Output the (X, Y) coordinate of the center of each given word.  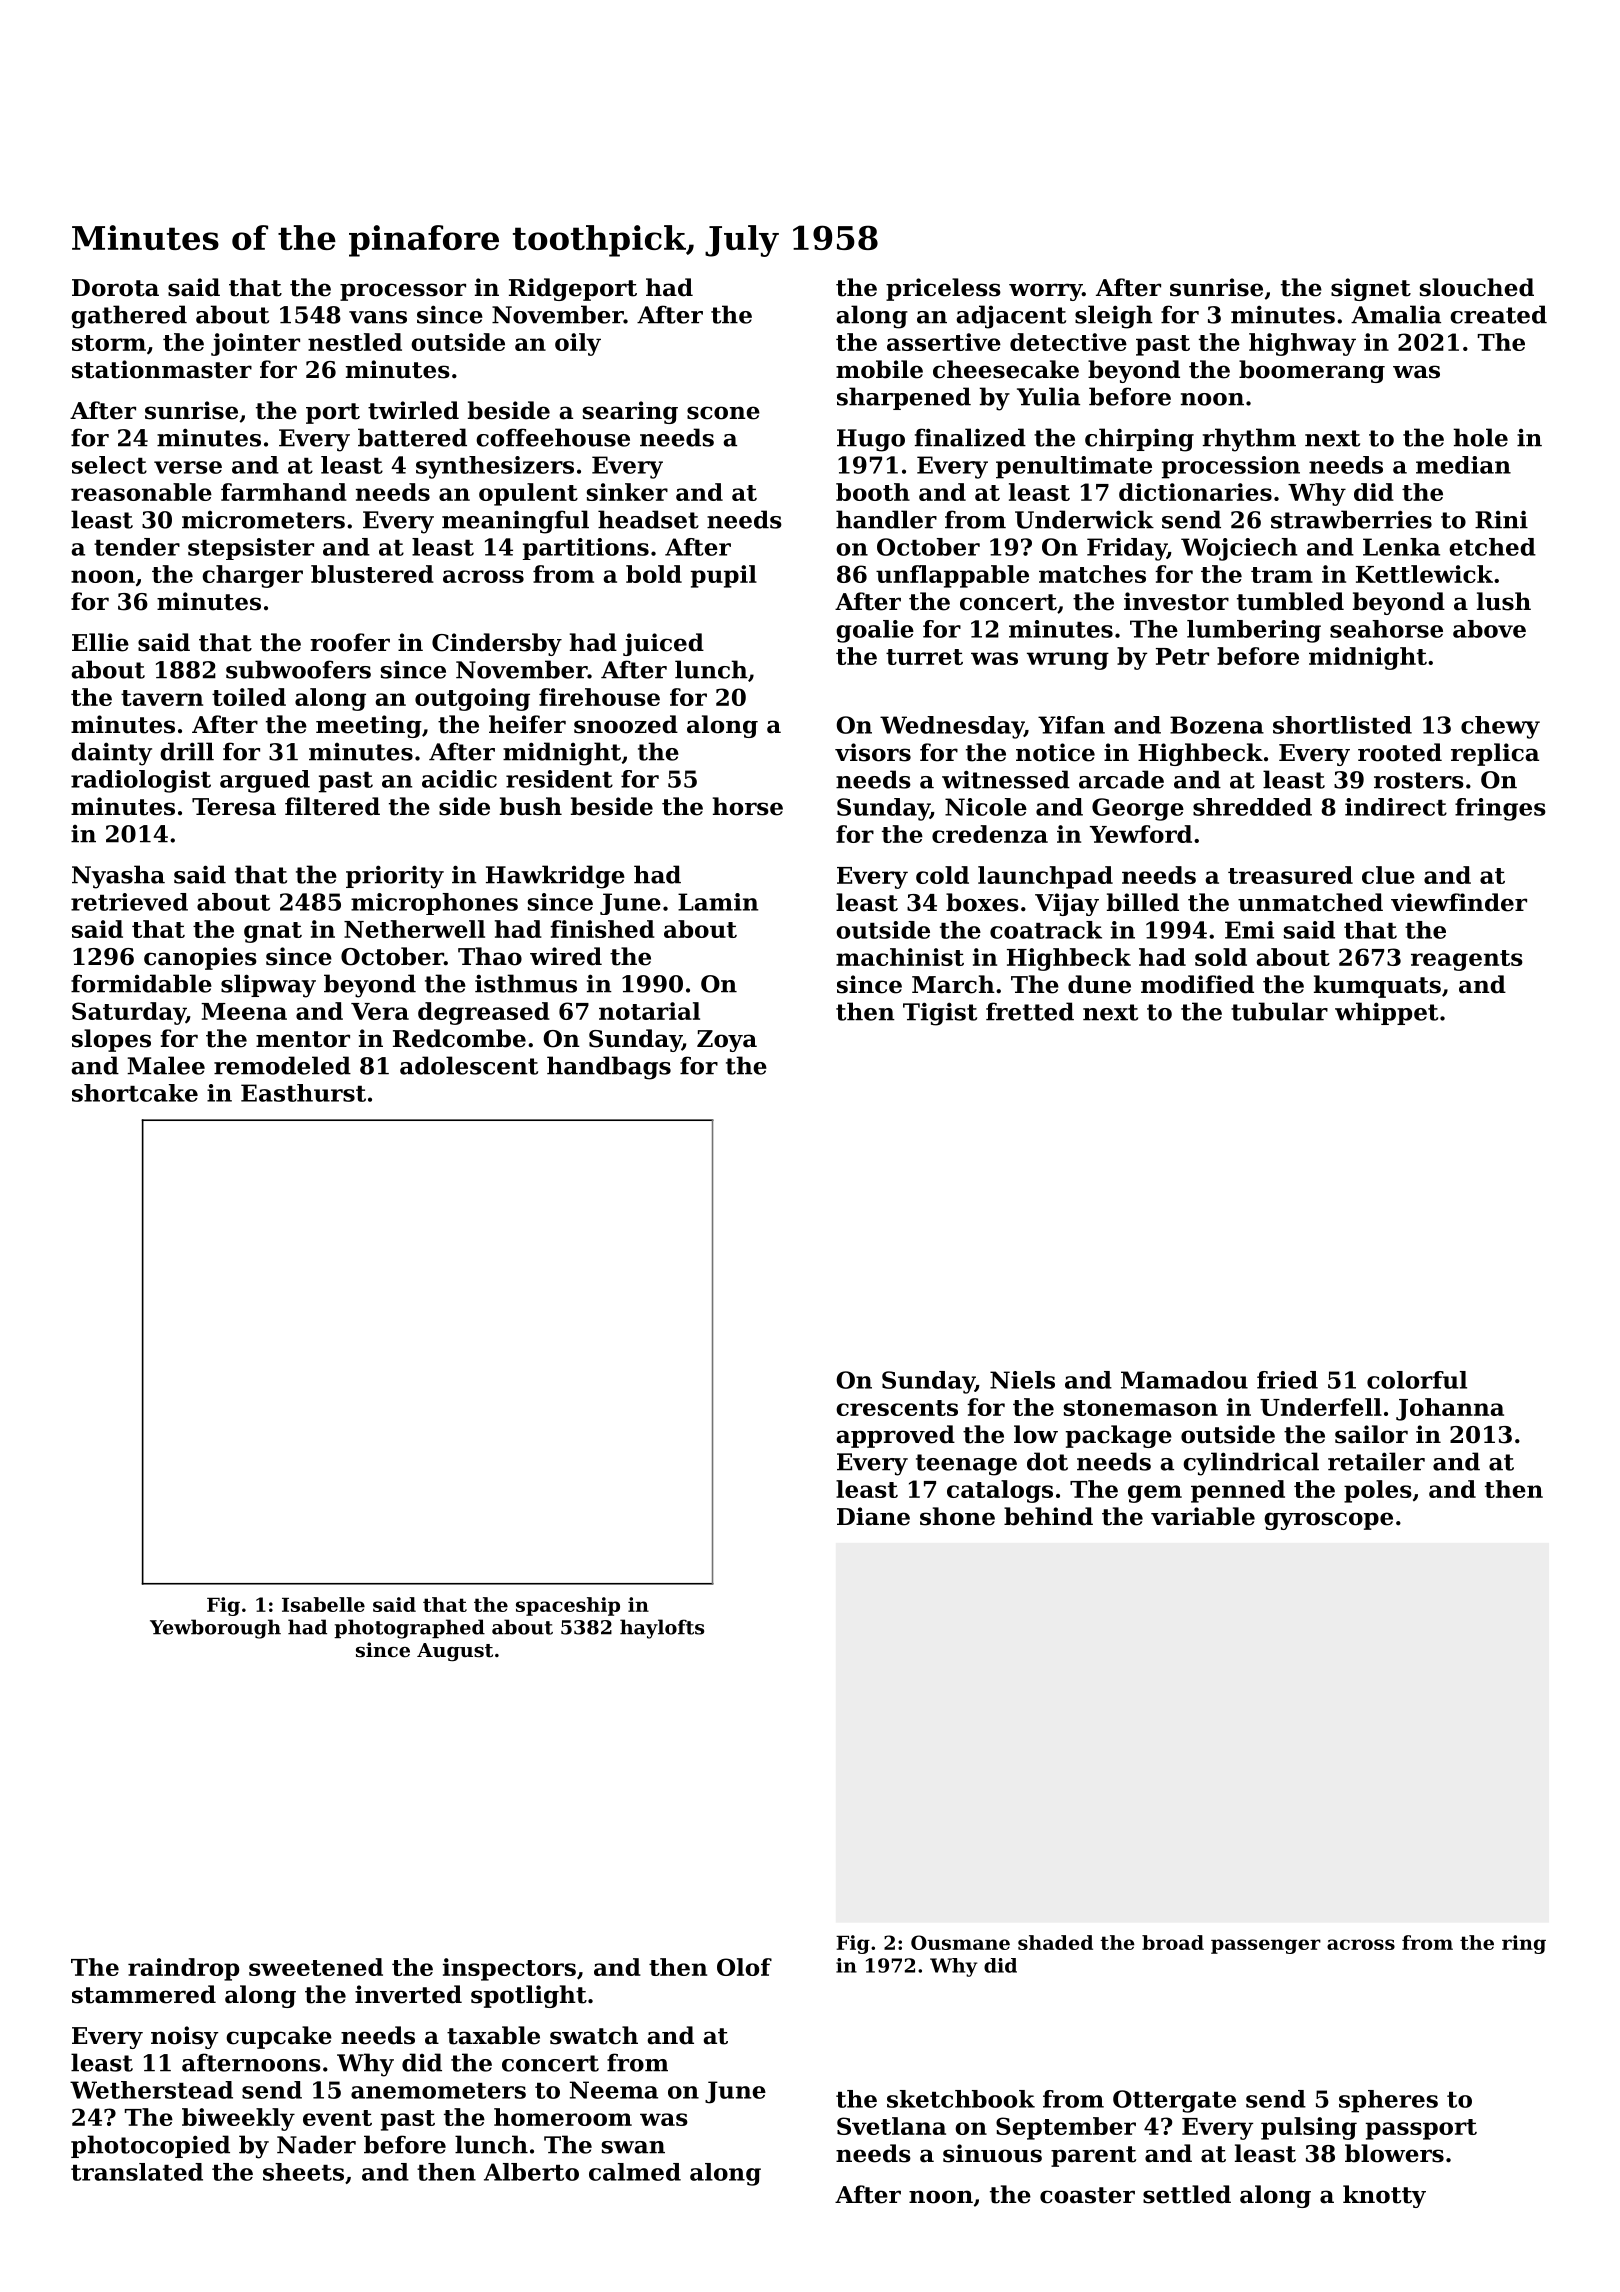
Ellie (100, 642)
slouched (1477, 287)
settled (1187, 2194)
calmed (635, 2172)
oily (578, 344)
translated (137, 2172)
